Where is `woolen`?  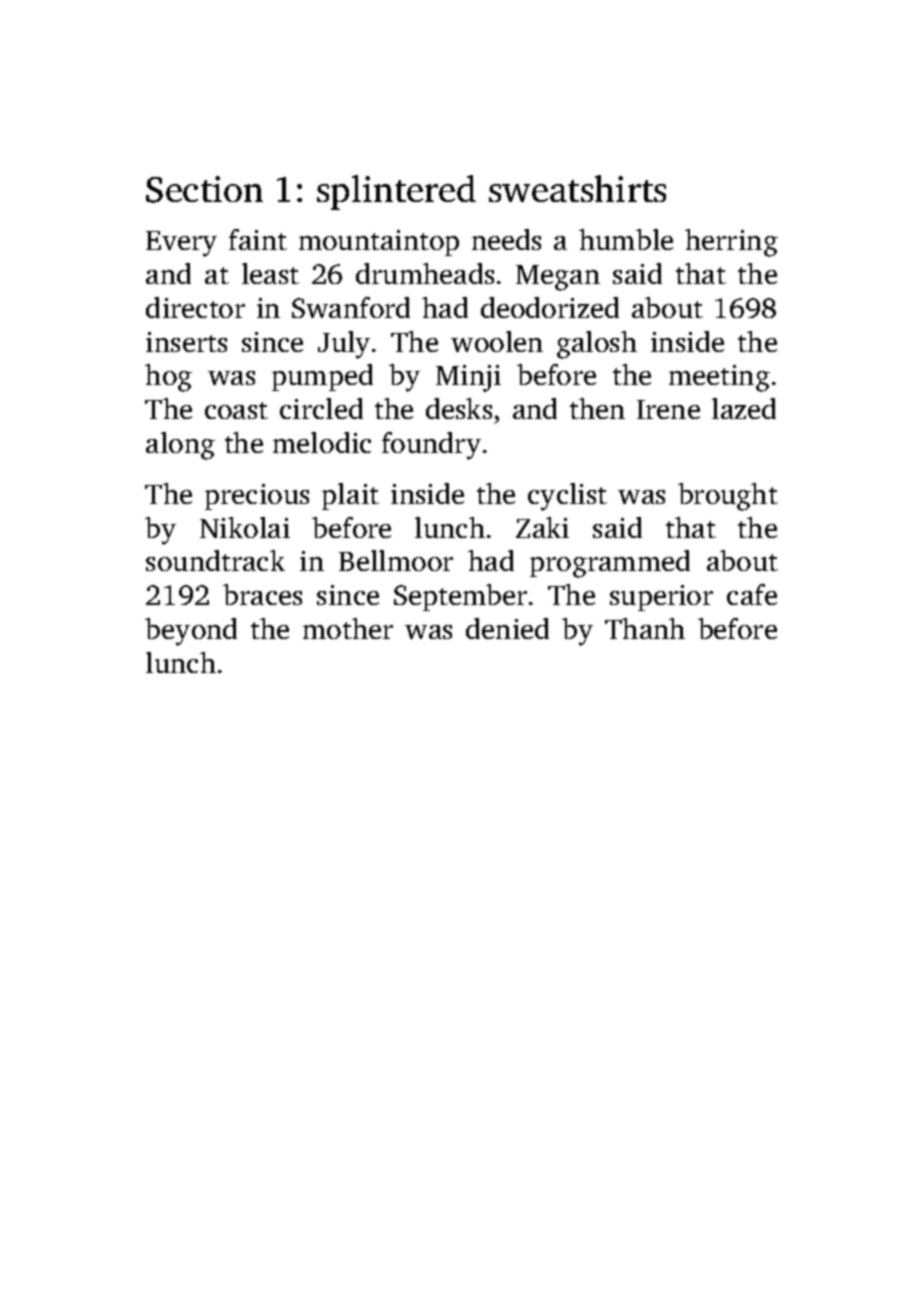
woolen is located at coordinates (497, 341).
